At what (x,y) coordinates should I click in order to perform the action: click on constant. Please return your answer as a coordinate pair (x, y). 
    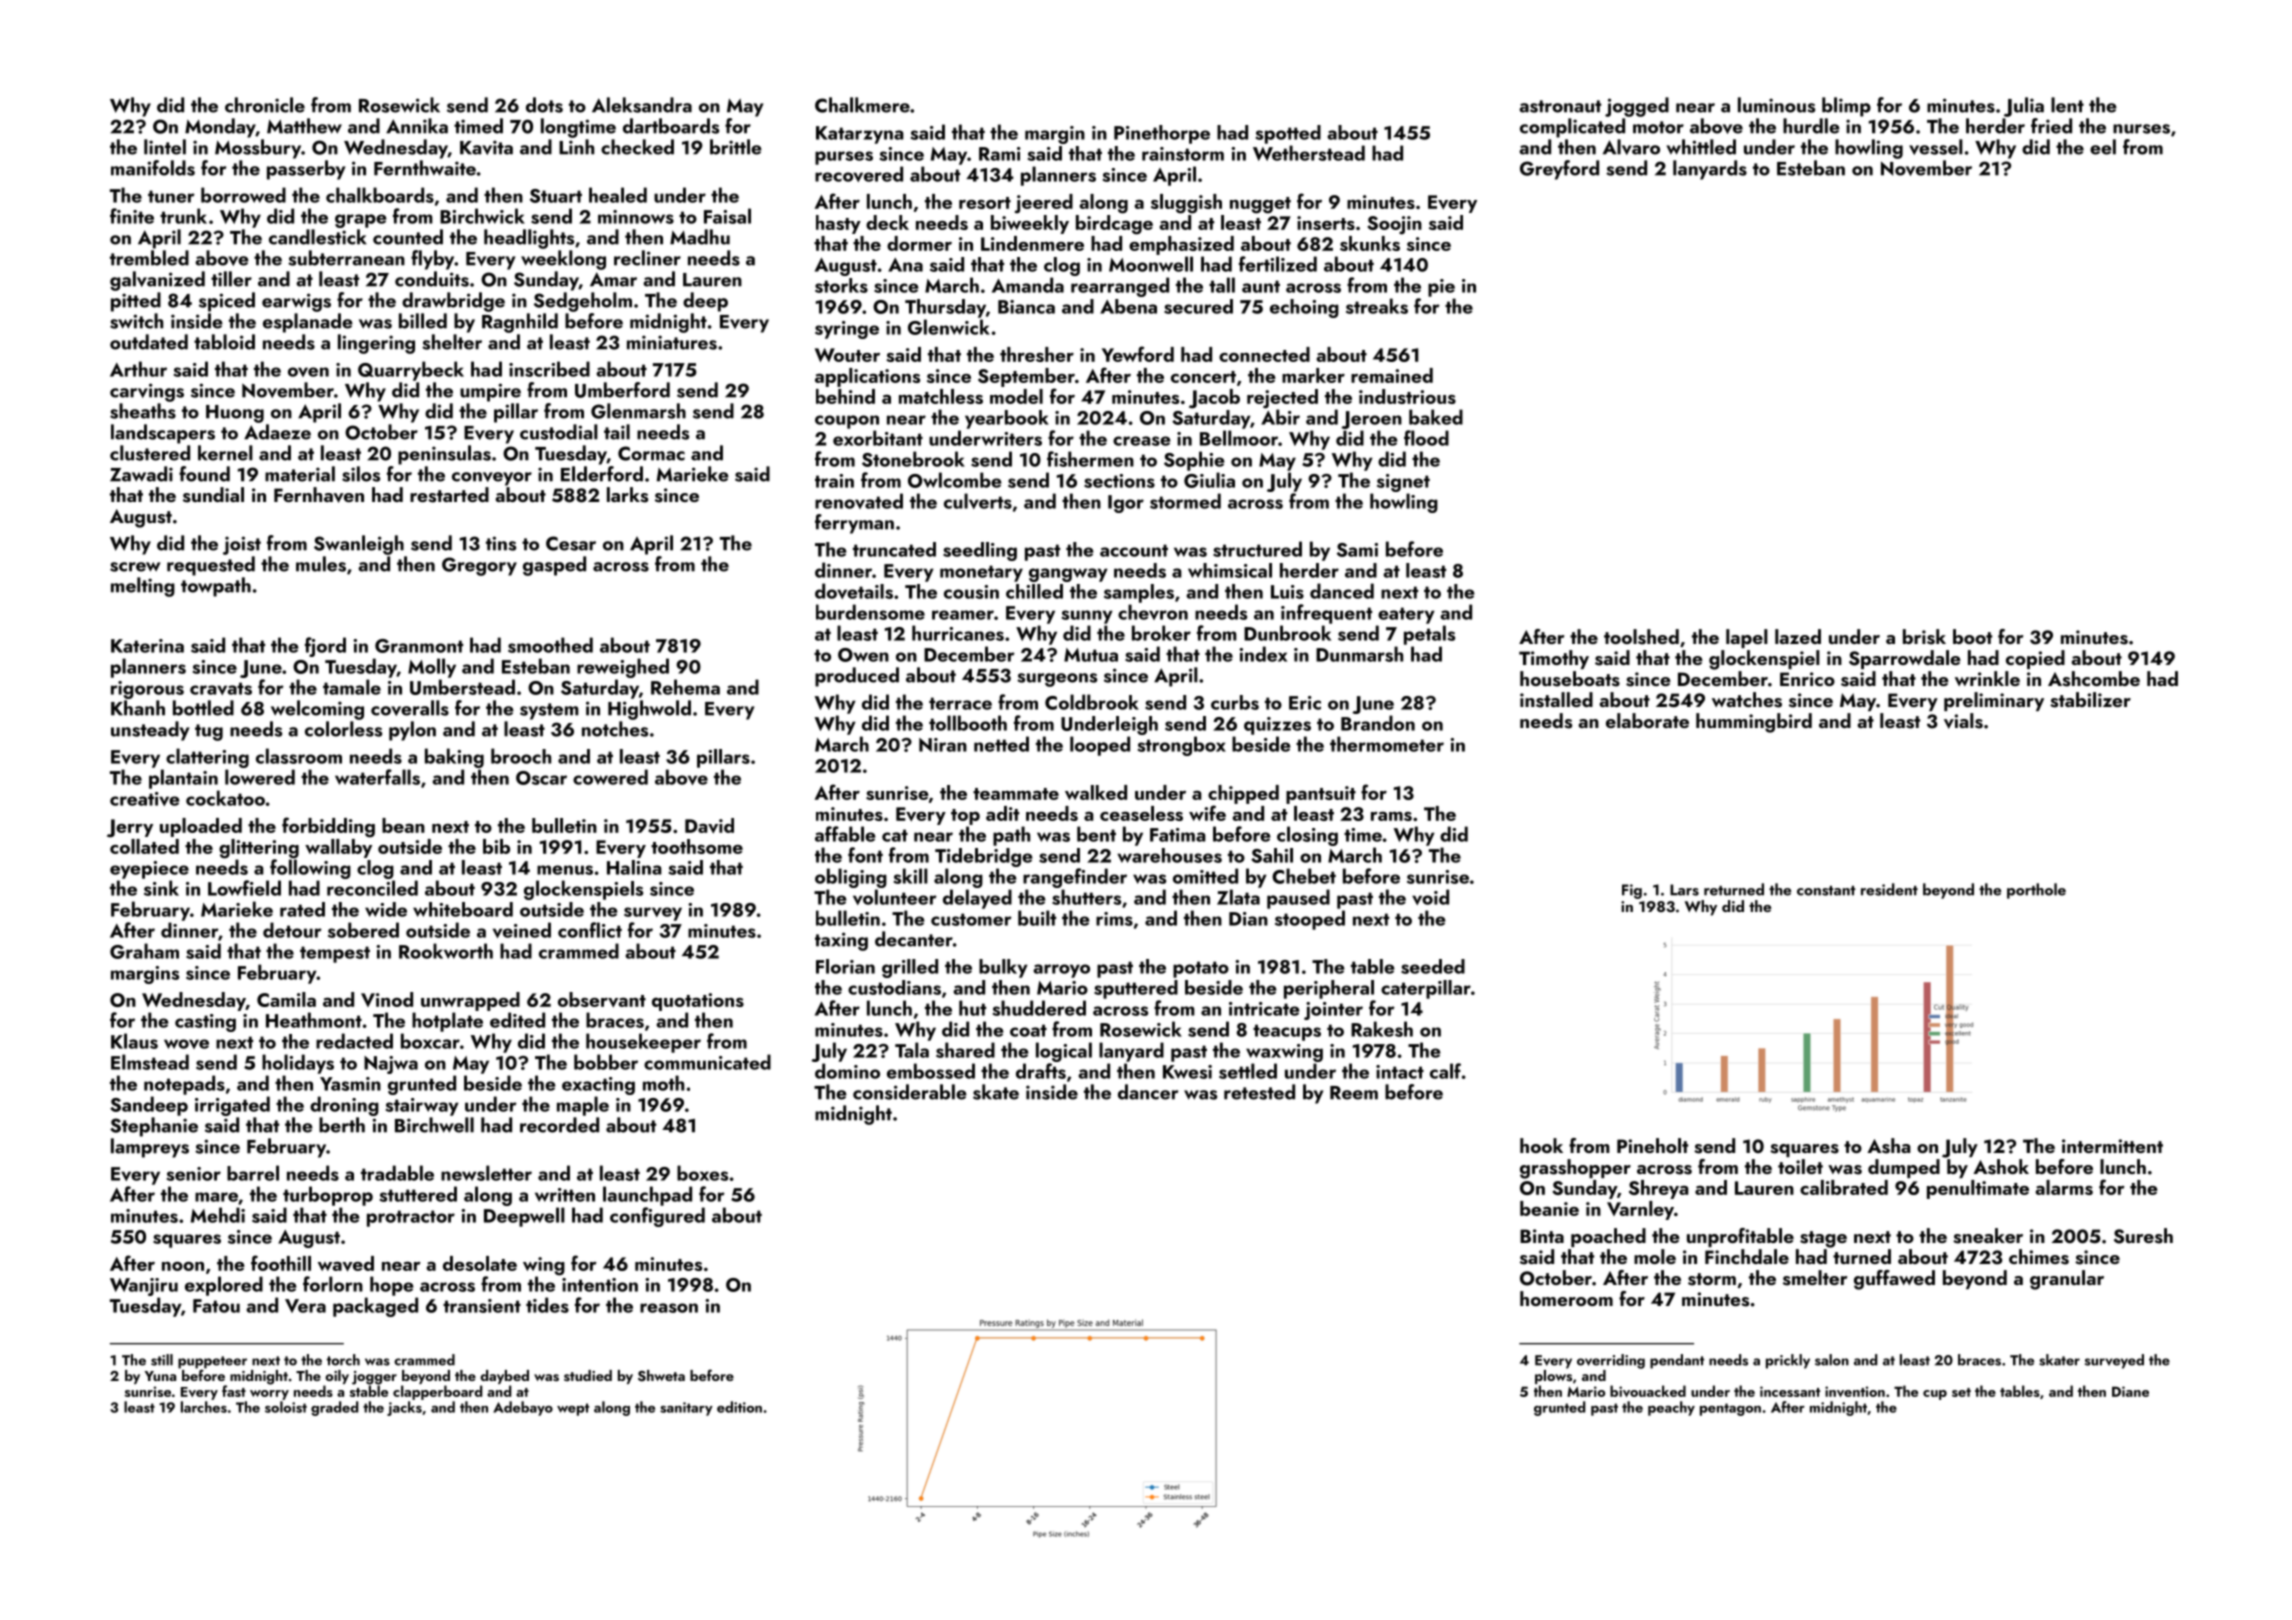
    Looking at the image, I should click on (1826, 891).
